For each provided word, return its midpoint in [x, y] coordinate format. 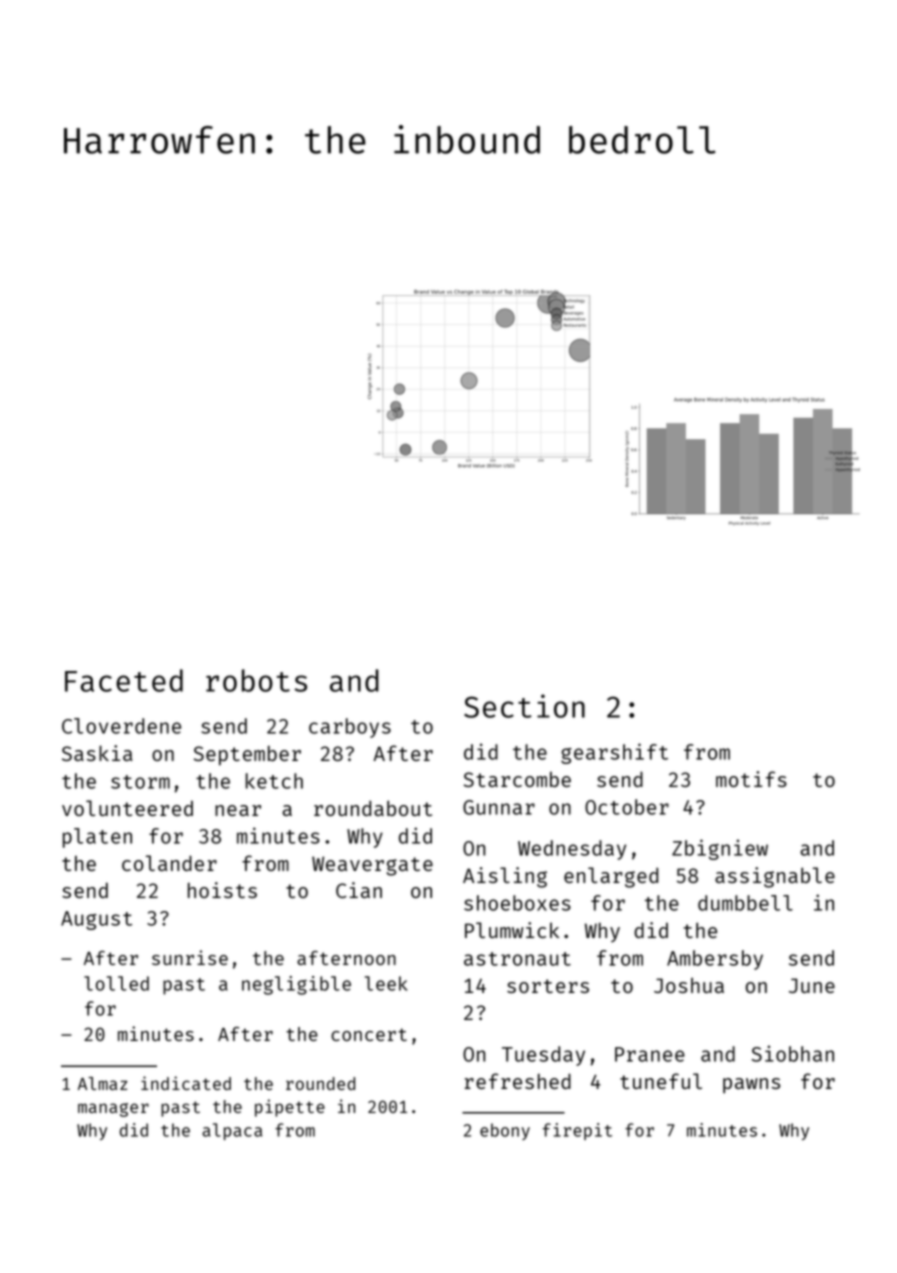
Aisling [505, 877]
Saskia [97, 753]
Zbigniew [720, 849]
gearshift [614, 753]
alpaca [232, 1131]
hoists [222, 890]
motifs [751, 779]
